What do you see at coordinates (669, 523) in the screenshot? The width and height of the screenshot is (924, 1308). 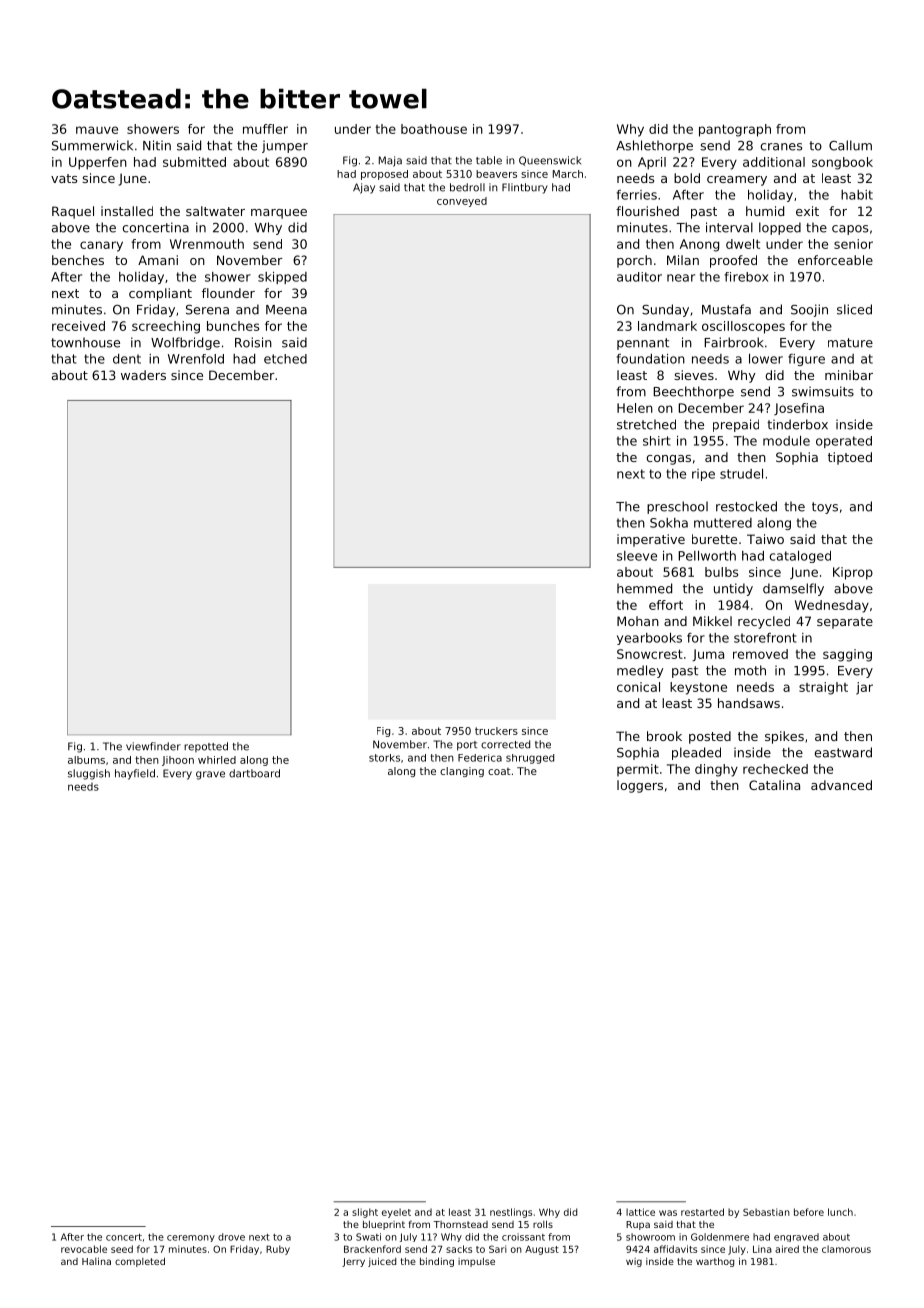 I see `Sokha` at bounding box center [669, 523].
